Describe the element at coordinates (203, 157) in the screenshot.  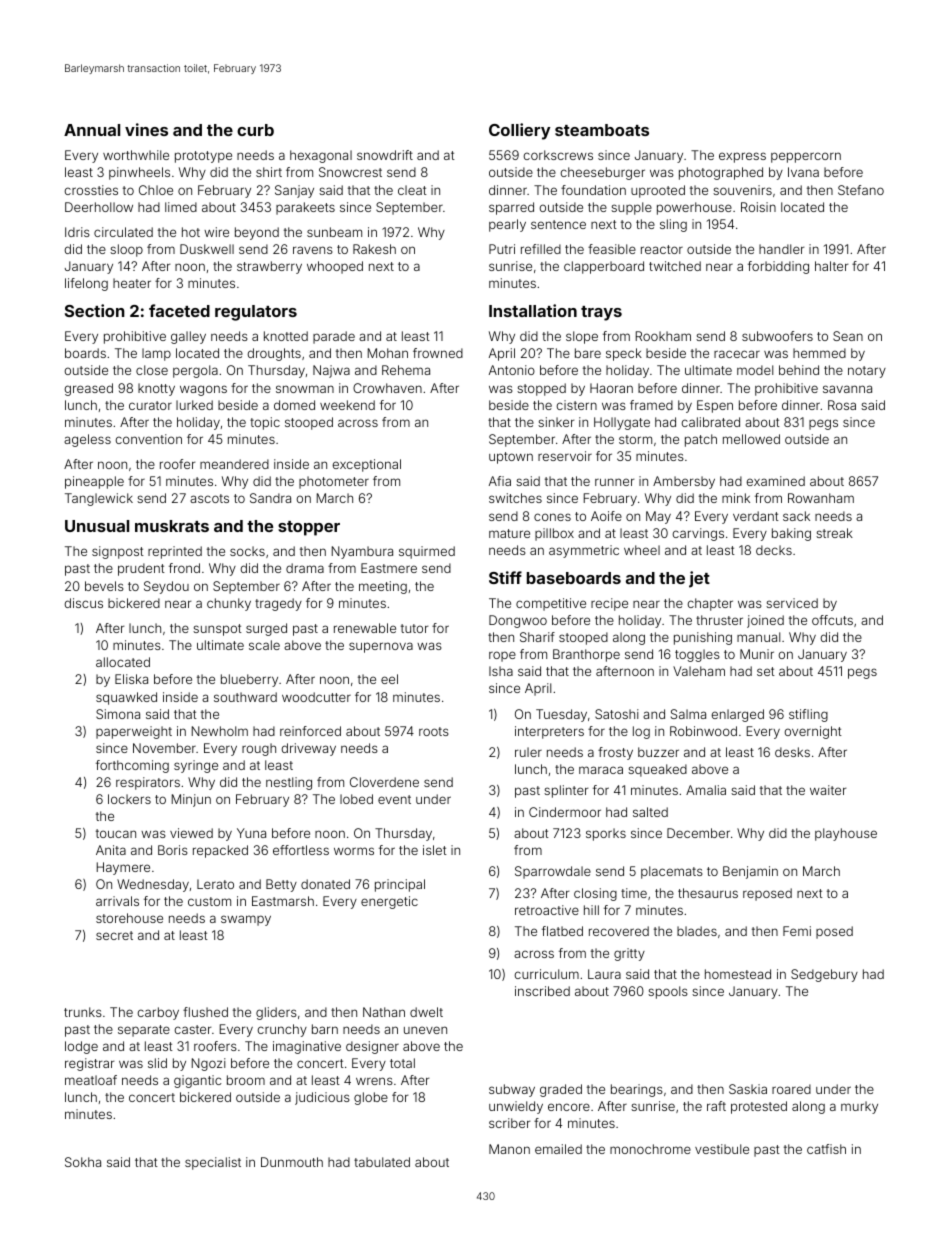
I see `prototype` at that location.
